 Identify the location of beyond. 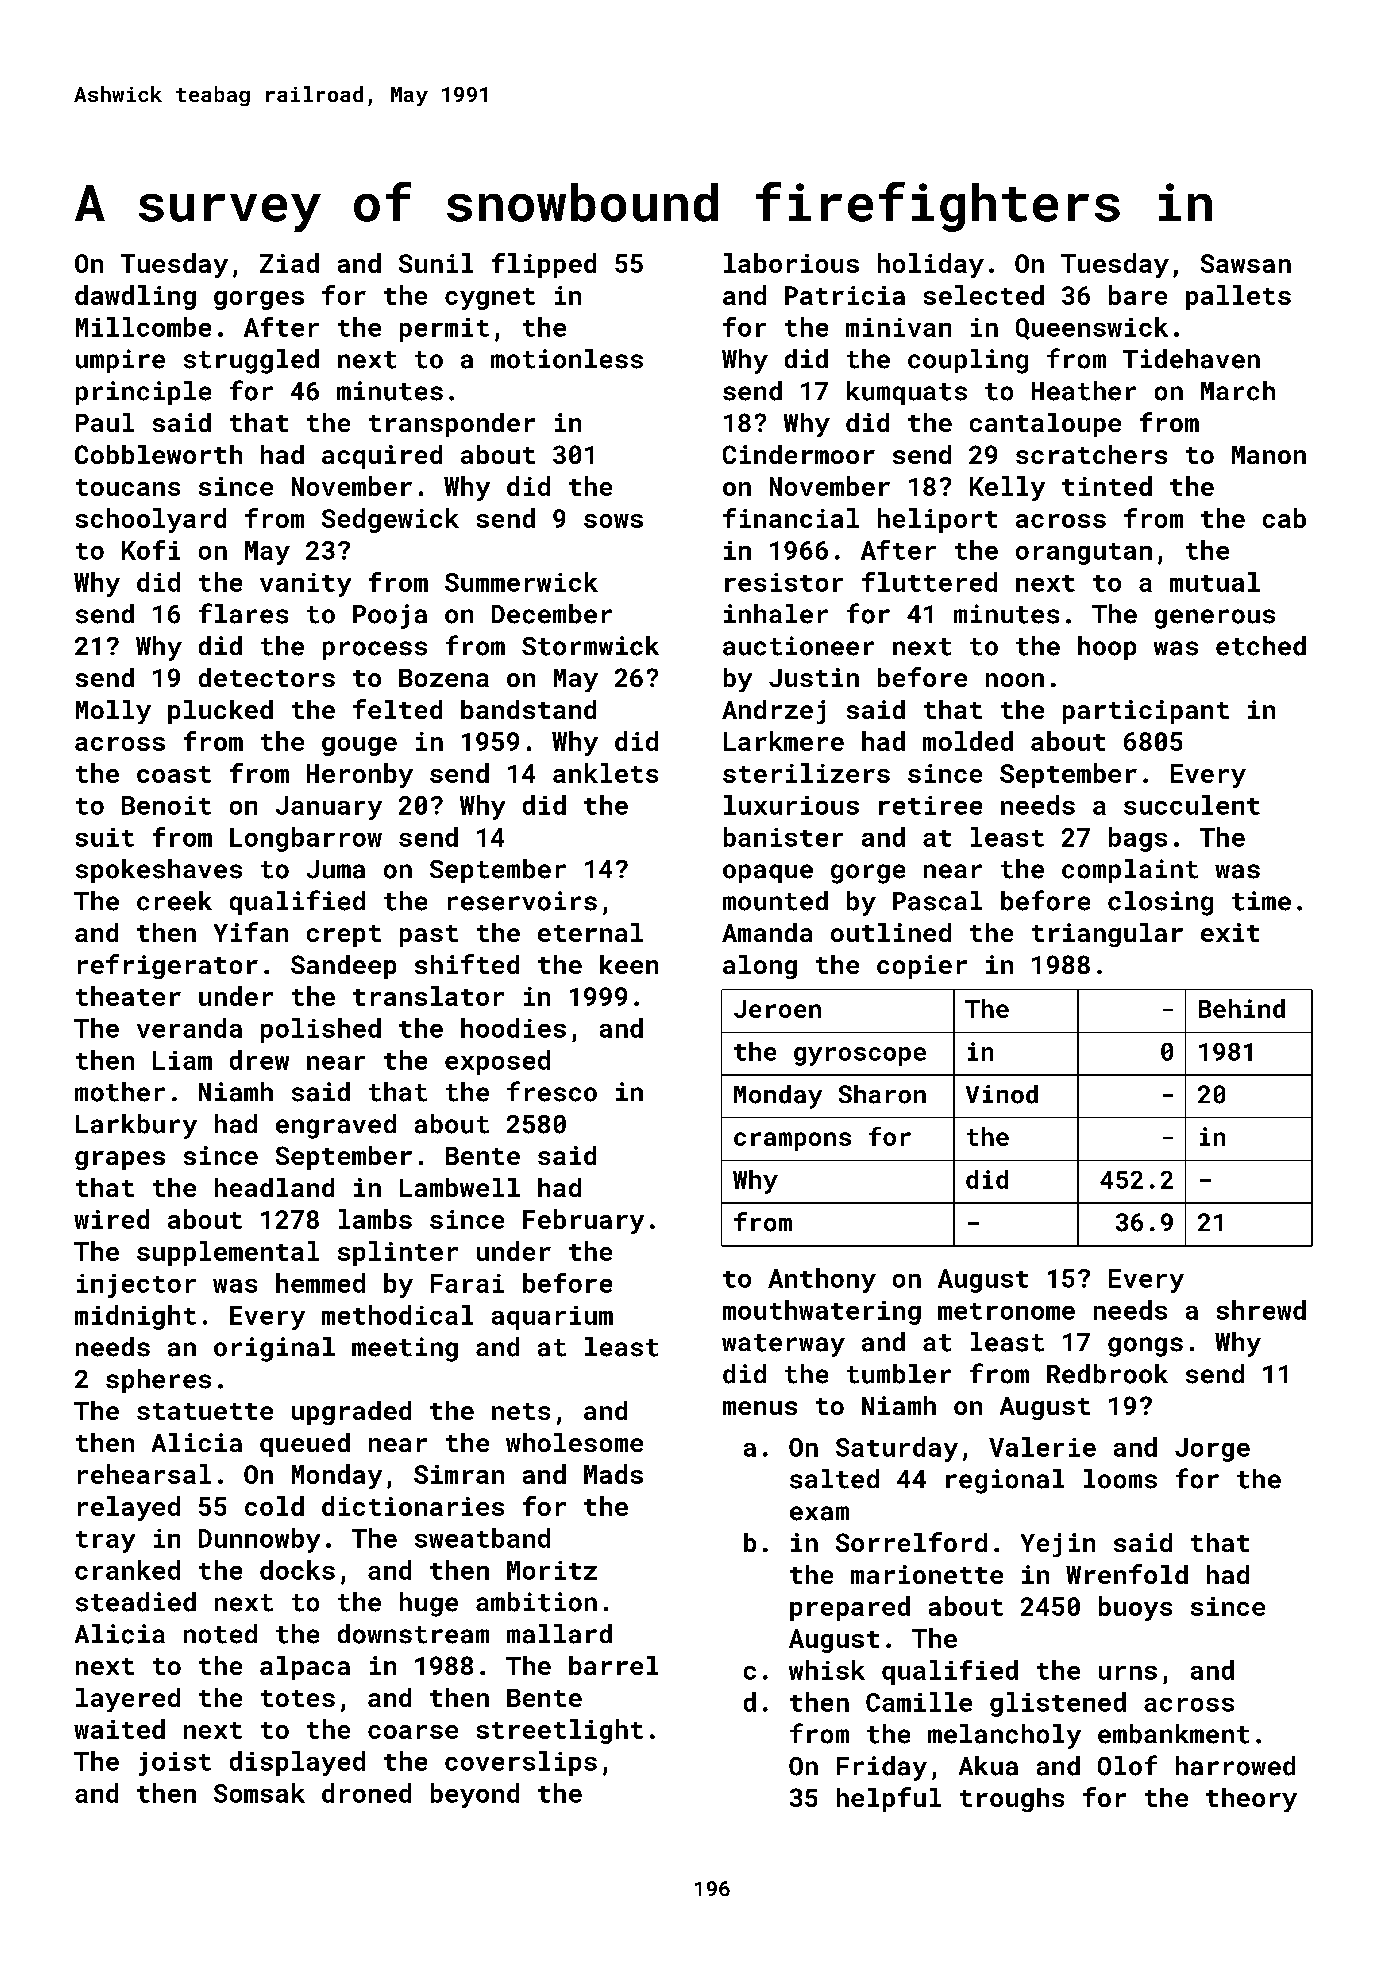
(475, 1795).
